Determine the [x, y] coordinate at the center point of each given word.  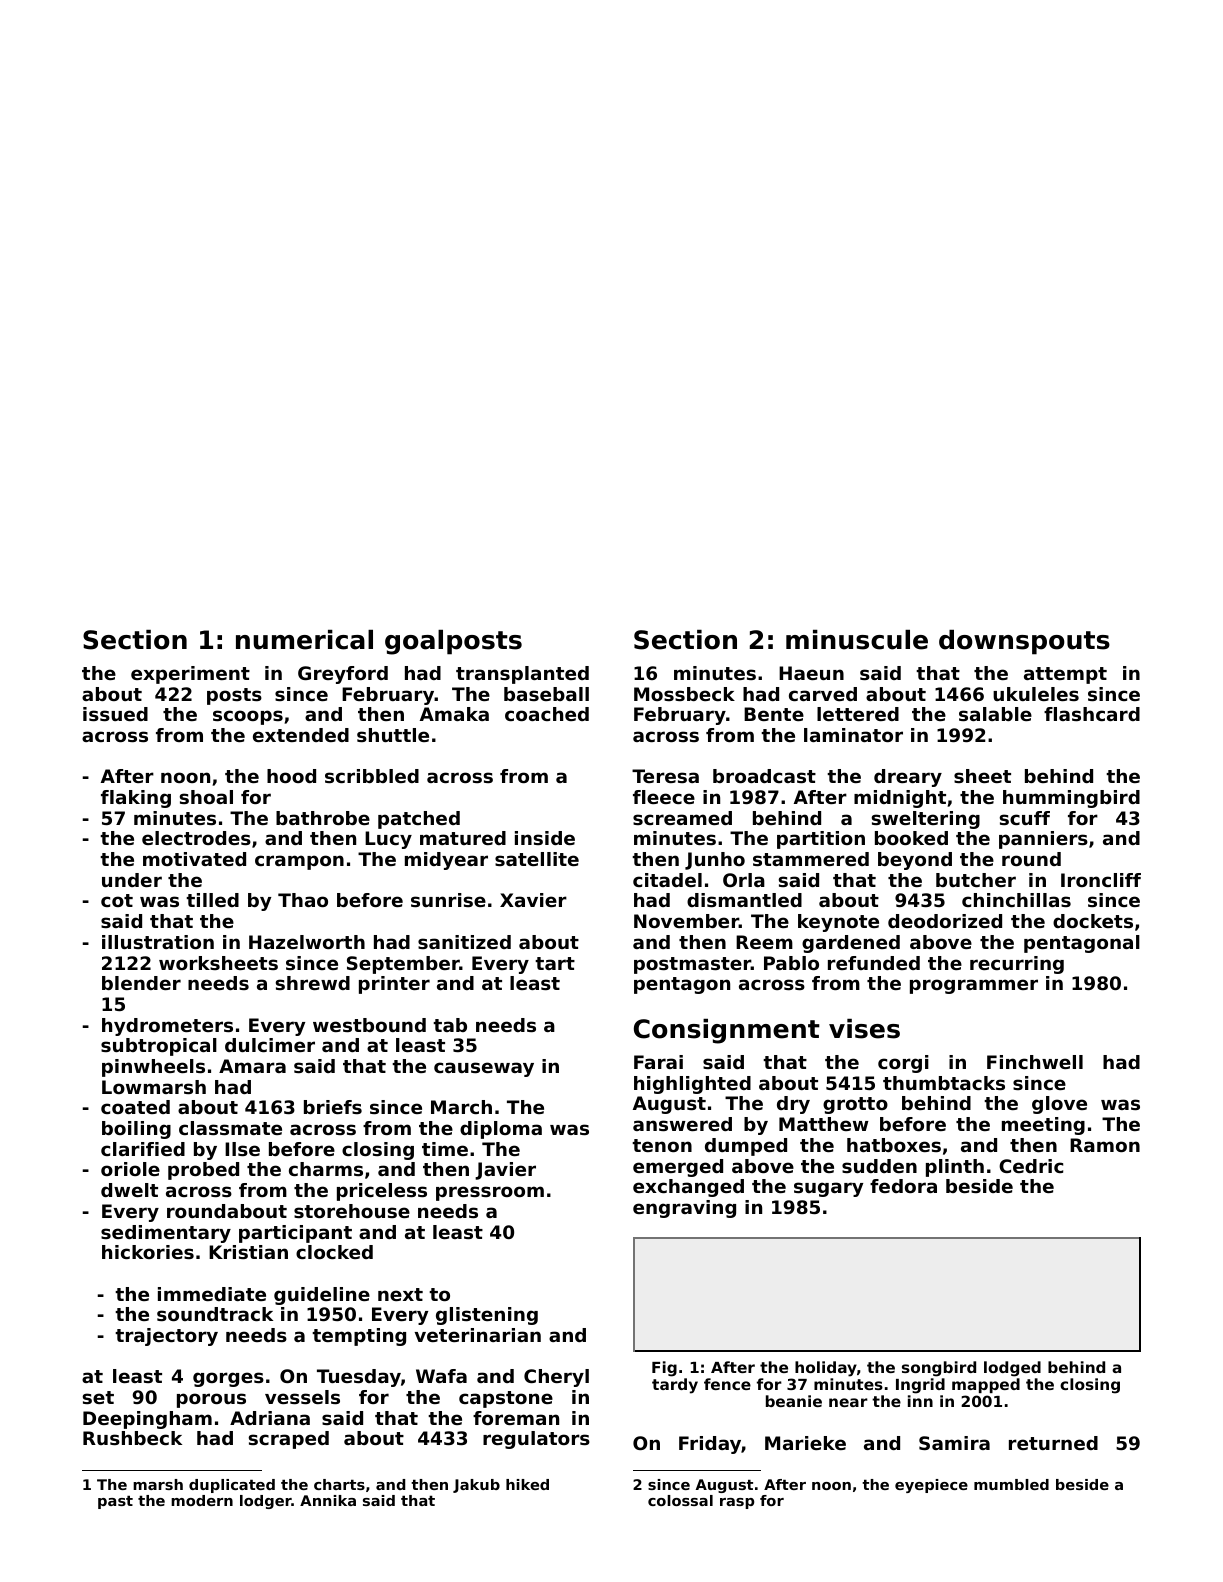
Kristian [248, 1252]
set [98, 1397]
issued [115, 714]
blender [141, 983]
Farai [658, 1062]
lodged [1012, 1369]
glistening [487, 1316]
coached [547, 714]
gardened [851, 944]
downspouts [1024, 642]
